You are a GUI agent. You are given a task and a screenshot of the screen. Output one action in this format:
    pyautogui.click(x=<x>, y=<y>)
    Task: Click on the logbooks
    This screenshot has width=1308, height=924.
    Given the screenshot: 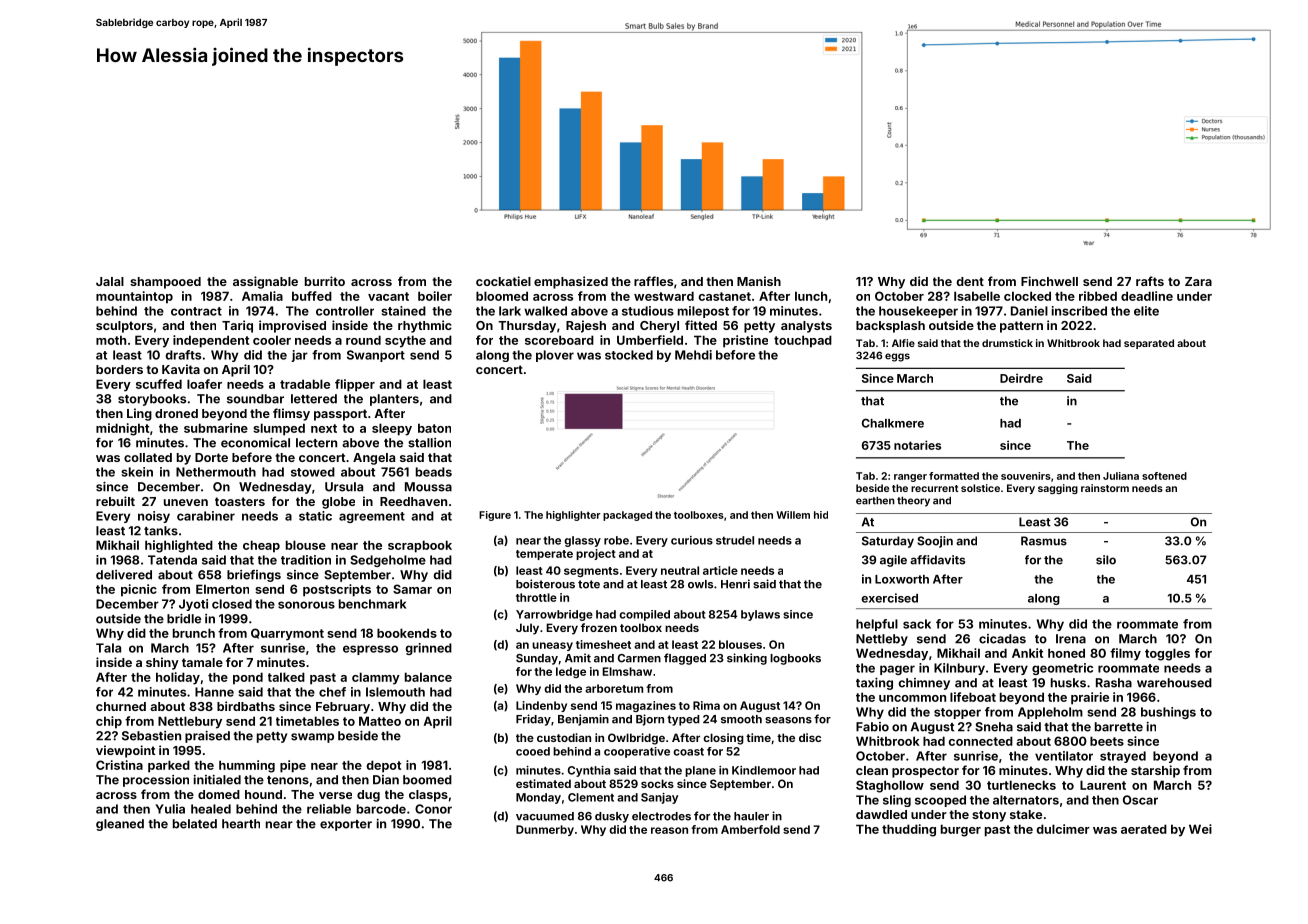 What is the action you would take?
    pyautogui.click(x=795, y=659)
